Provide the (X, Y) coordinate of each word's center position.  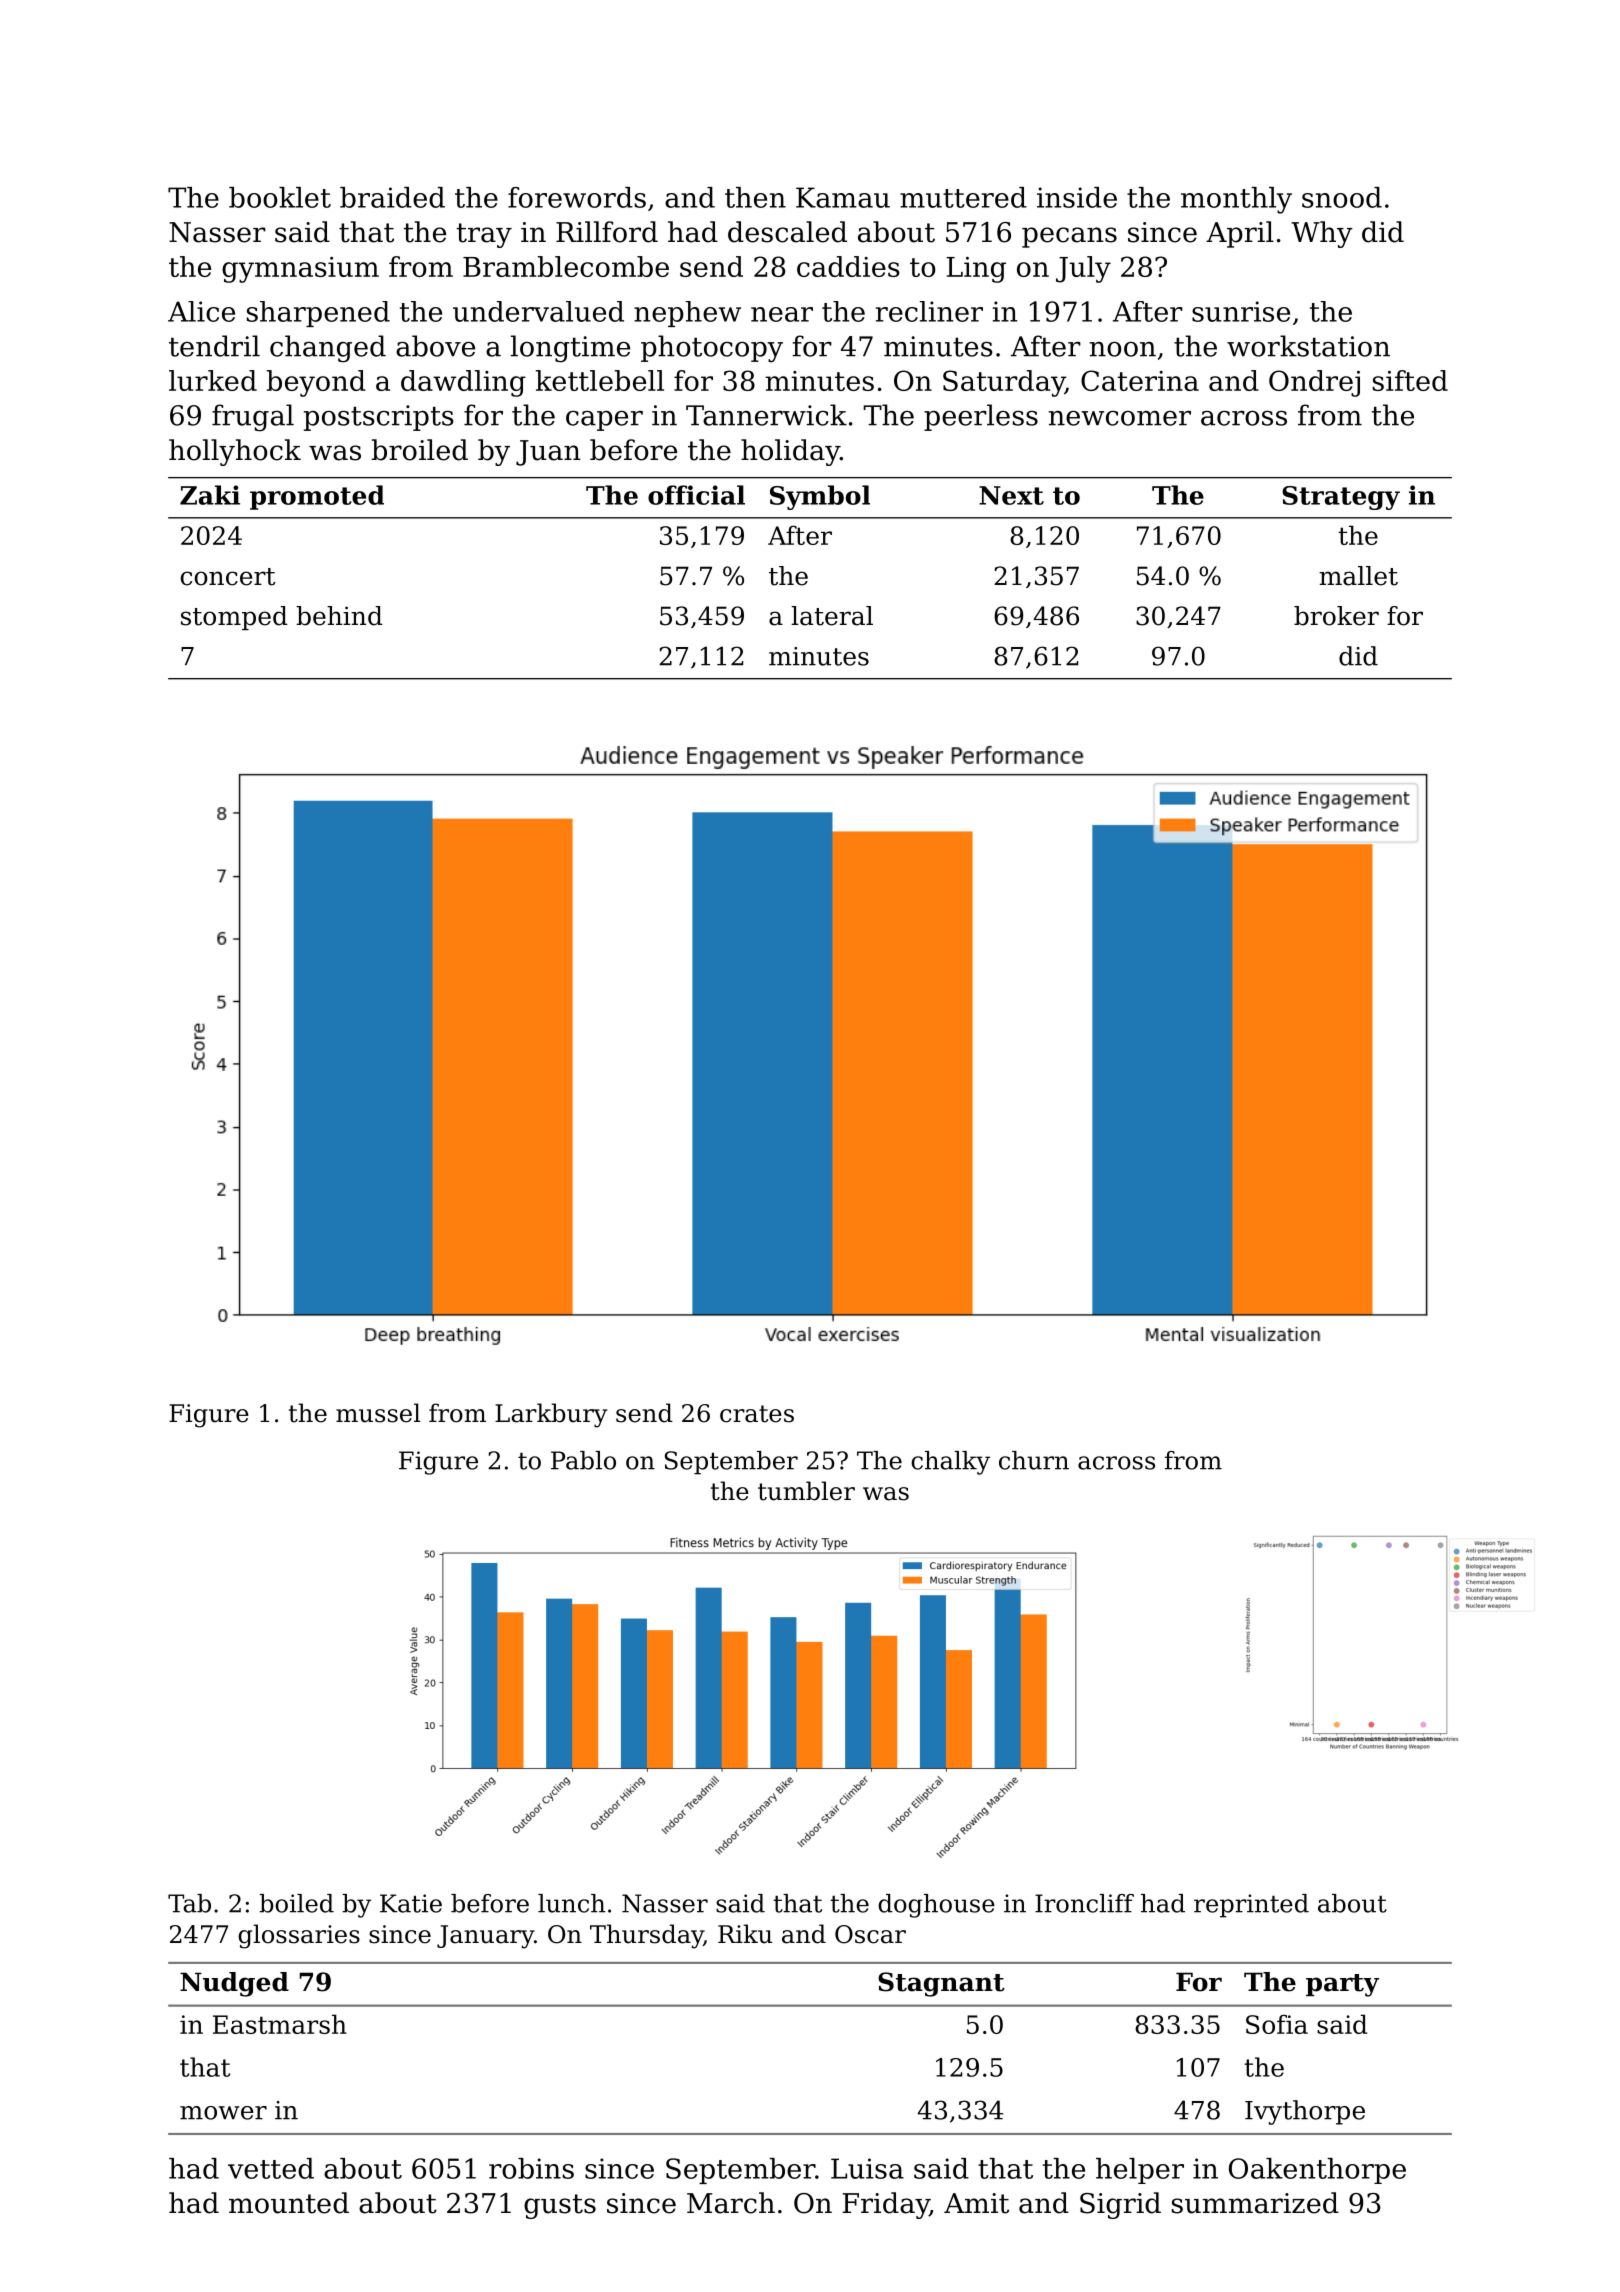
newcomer (1120, 418)
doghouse (936, 1906)
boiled (296, 1903)
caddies (848, 266)
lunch (571, 1903)
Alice (201, 311)
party (1342, 1985)
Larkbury (551, 1415)
